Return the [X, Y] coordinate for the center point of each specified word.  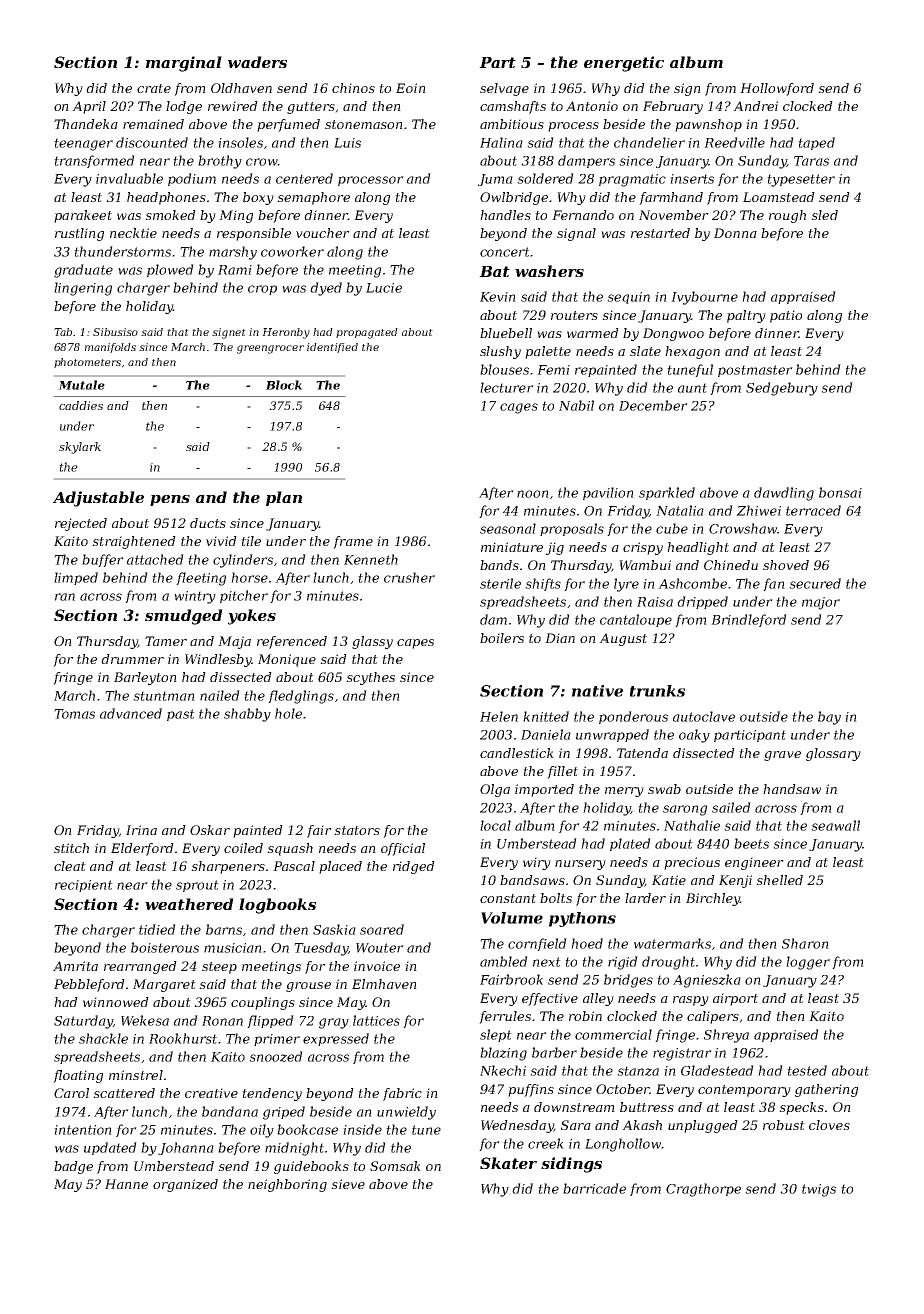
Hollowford [777, 89]
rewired [233, 106]
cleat [70, 866]
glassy [372, 642]
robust [784, 1125]
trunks [657, 691]
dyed [326, 289]
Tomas [74, 714]
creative [211, 1093]
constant [508, 898]
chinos [353, 88]
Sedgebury [782, 389]
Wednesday [517, 1126]
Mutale [81, 385]
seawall [835, 825]
